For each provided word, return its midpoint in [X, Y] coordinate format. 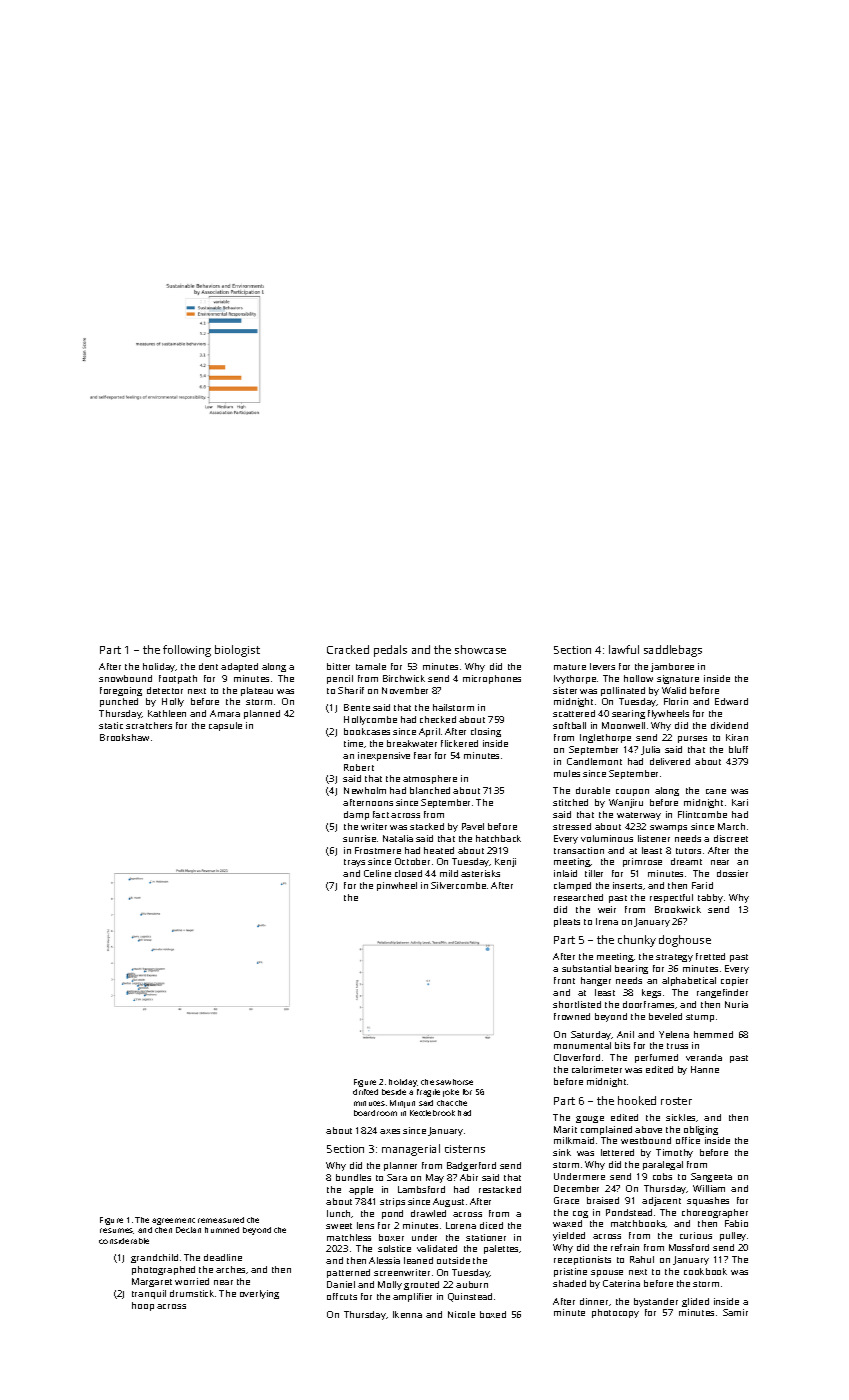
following [187, 651]
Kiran [737, 737]
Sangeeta [711, 1177]
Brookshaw [124, 737]
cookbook [705, 1271]
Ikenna [407, 1314]
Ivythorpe [575, 679]
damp [356, 815]
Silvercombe [458, 885]
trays [354, 863]
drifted [365, 1092]
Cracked [348, 649]
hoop [143, 1306]
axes [390, 1131]
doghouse [685, 941]
